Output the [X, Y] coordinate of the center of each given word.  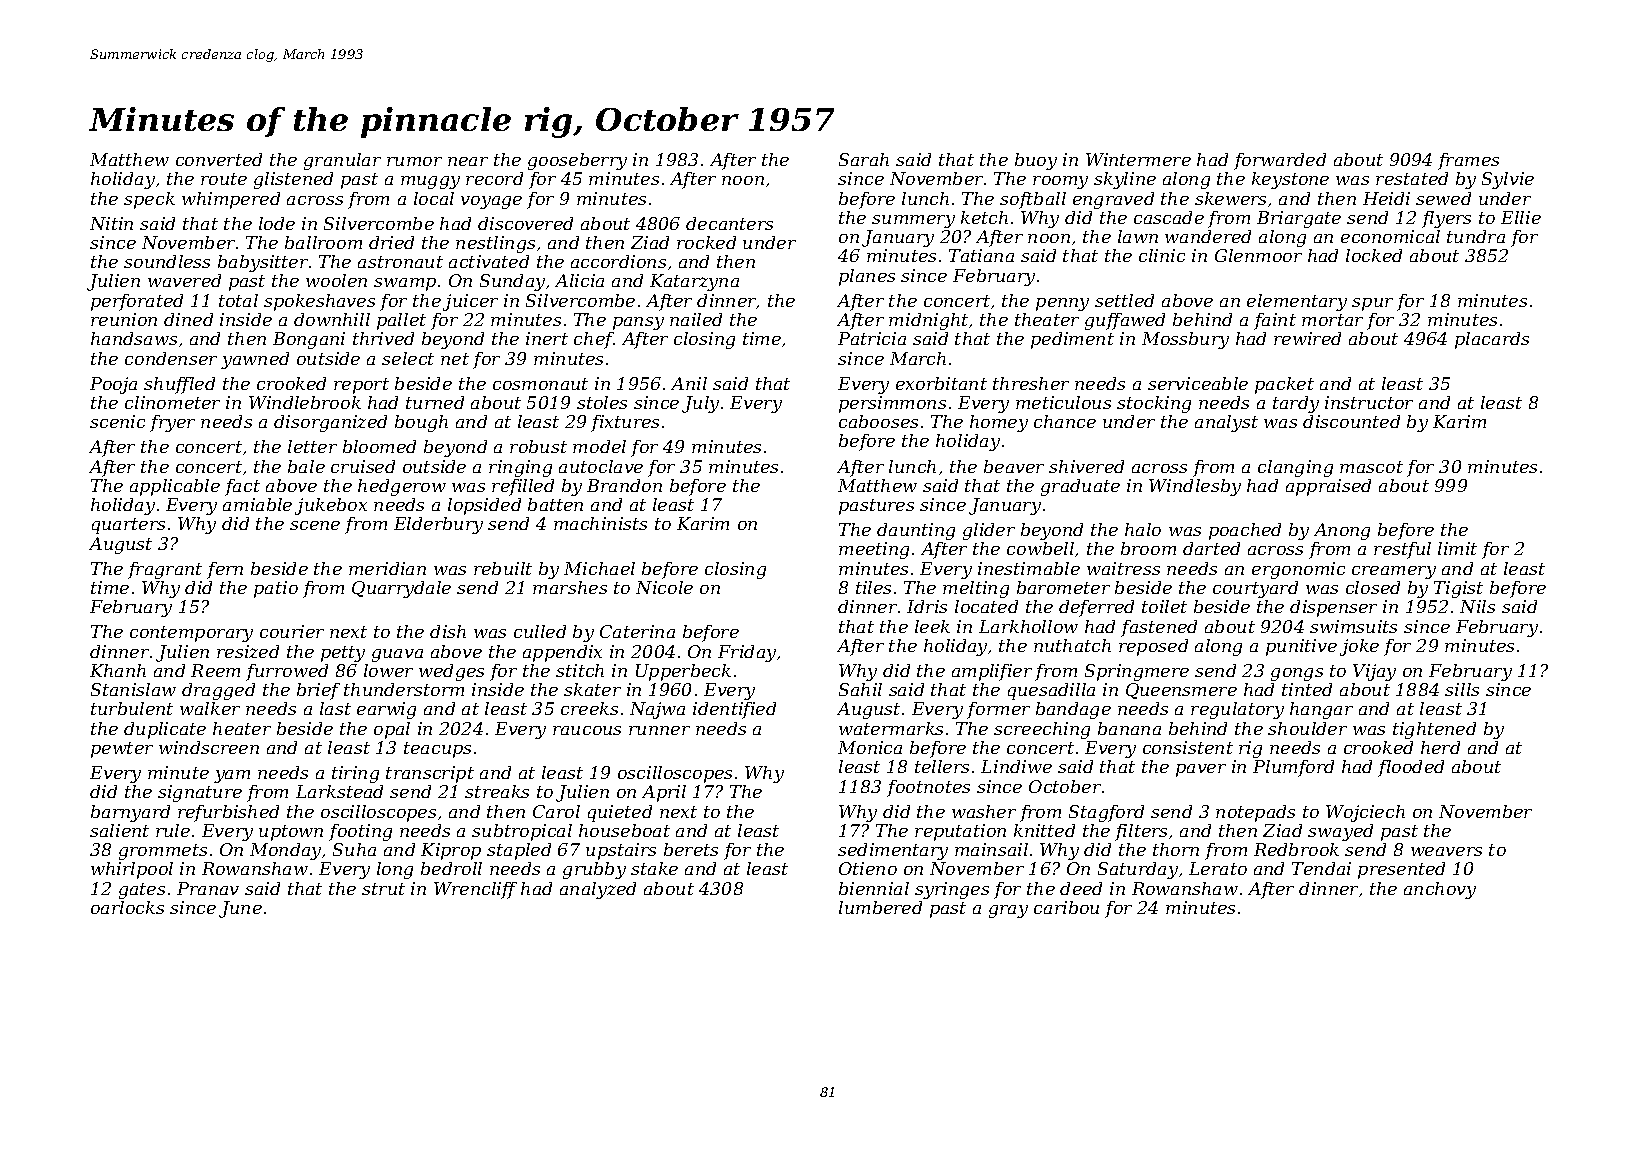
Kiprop [451, 851]
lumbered [880, 907]
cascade [1169, 217]
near [468, 161]
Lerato [1218, 868]
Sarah [864, 159]
